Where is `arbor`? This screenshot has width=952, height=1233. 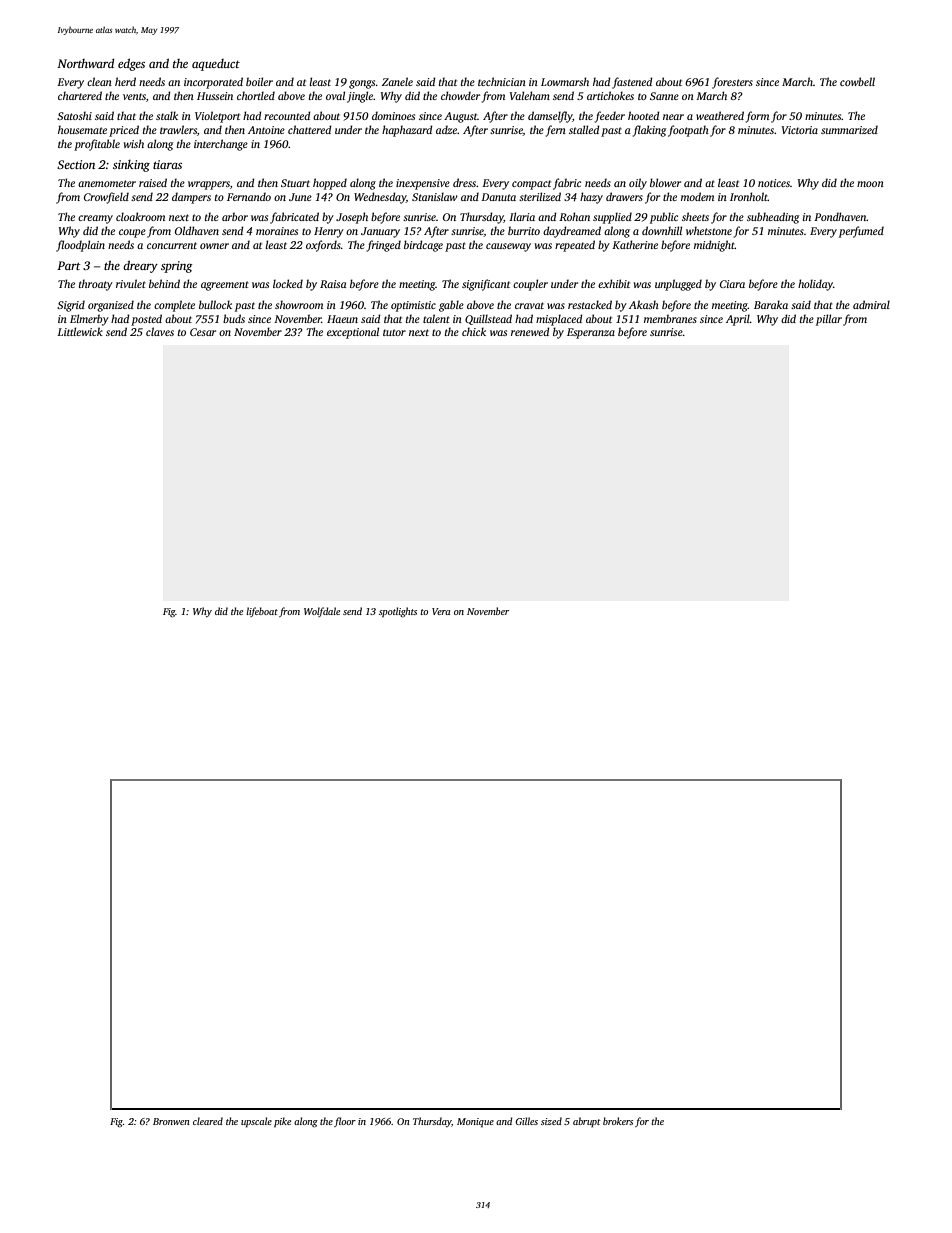
arbor is located at coordinates (235, 216).
